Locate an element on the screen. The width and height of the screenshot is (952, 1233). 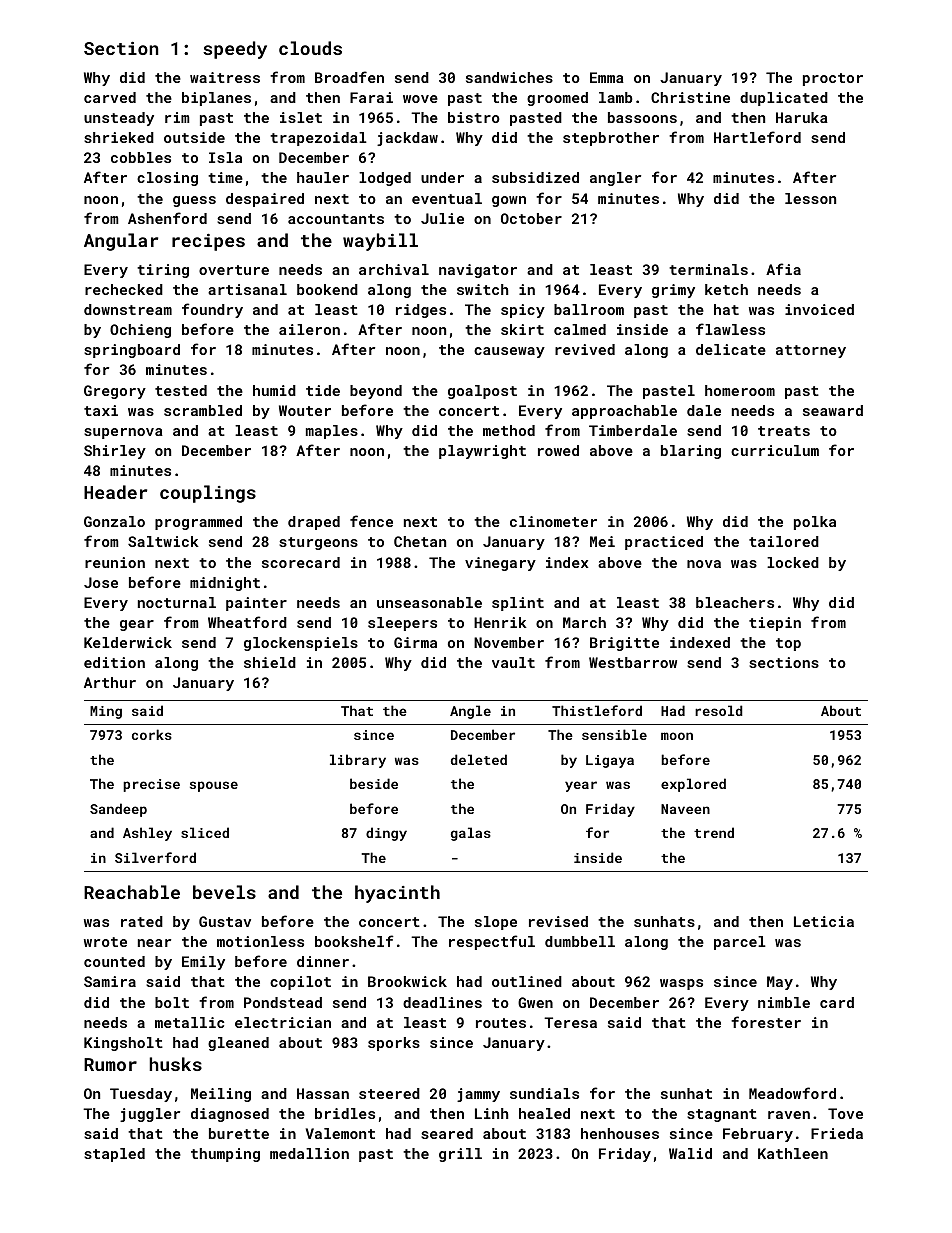
rowed is located at coordinates (558, 450).
